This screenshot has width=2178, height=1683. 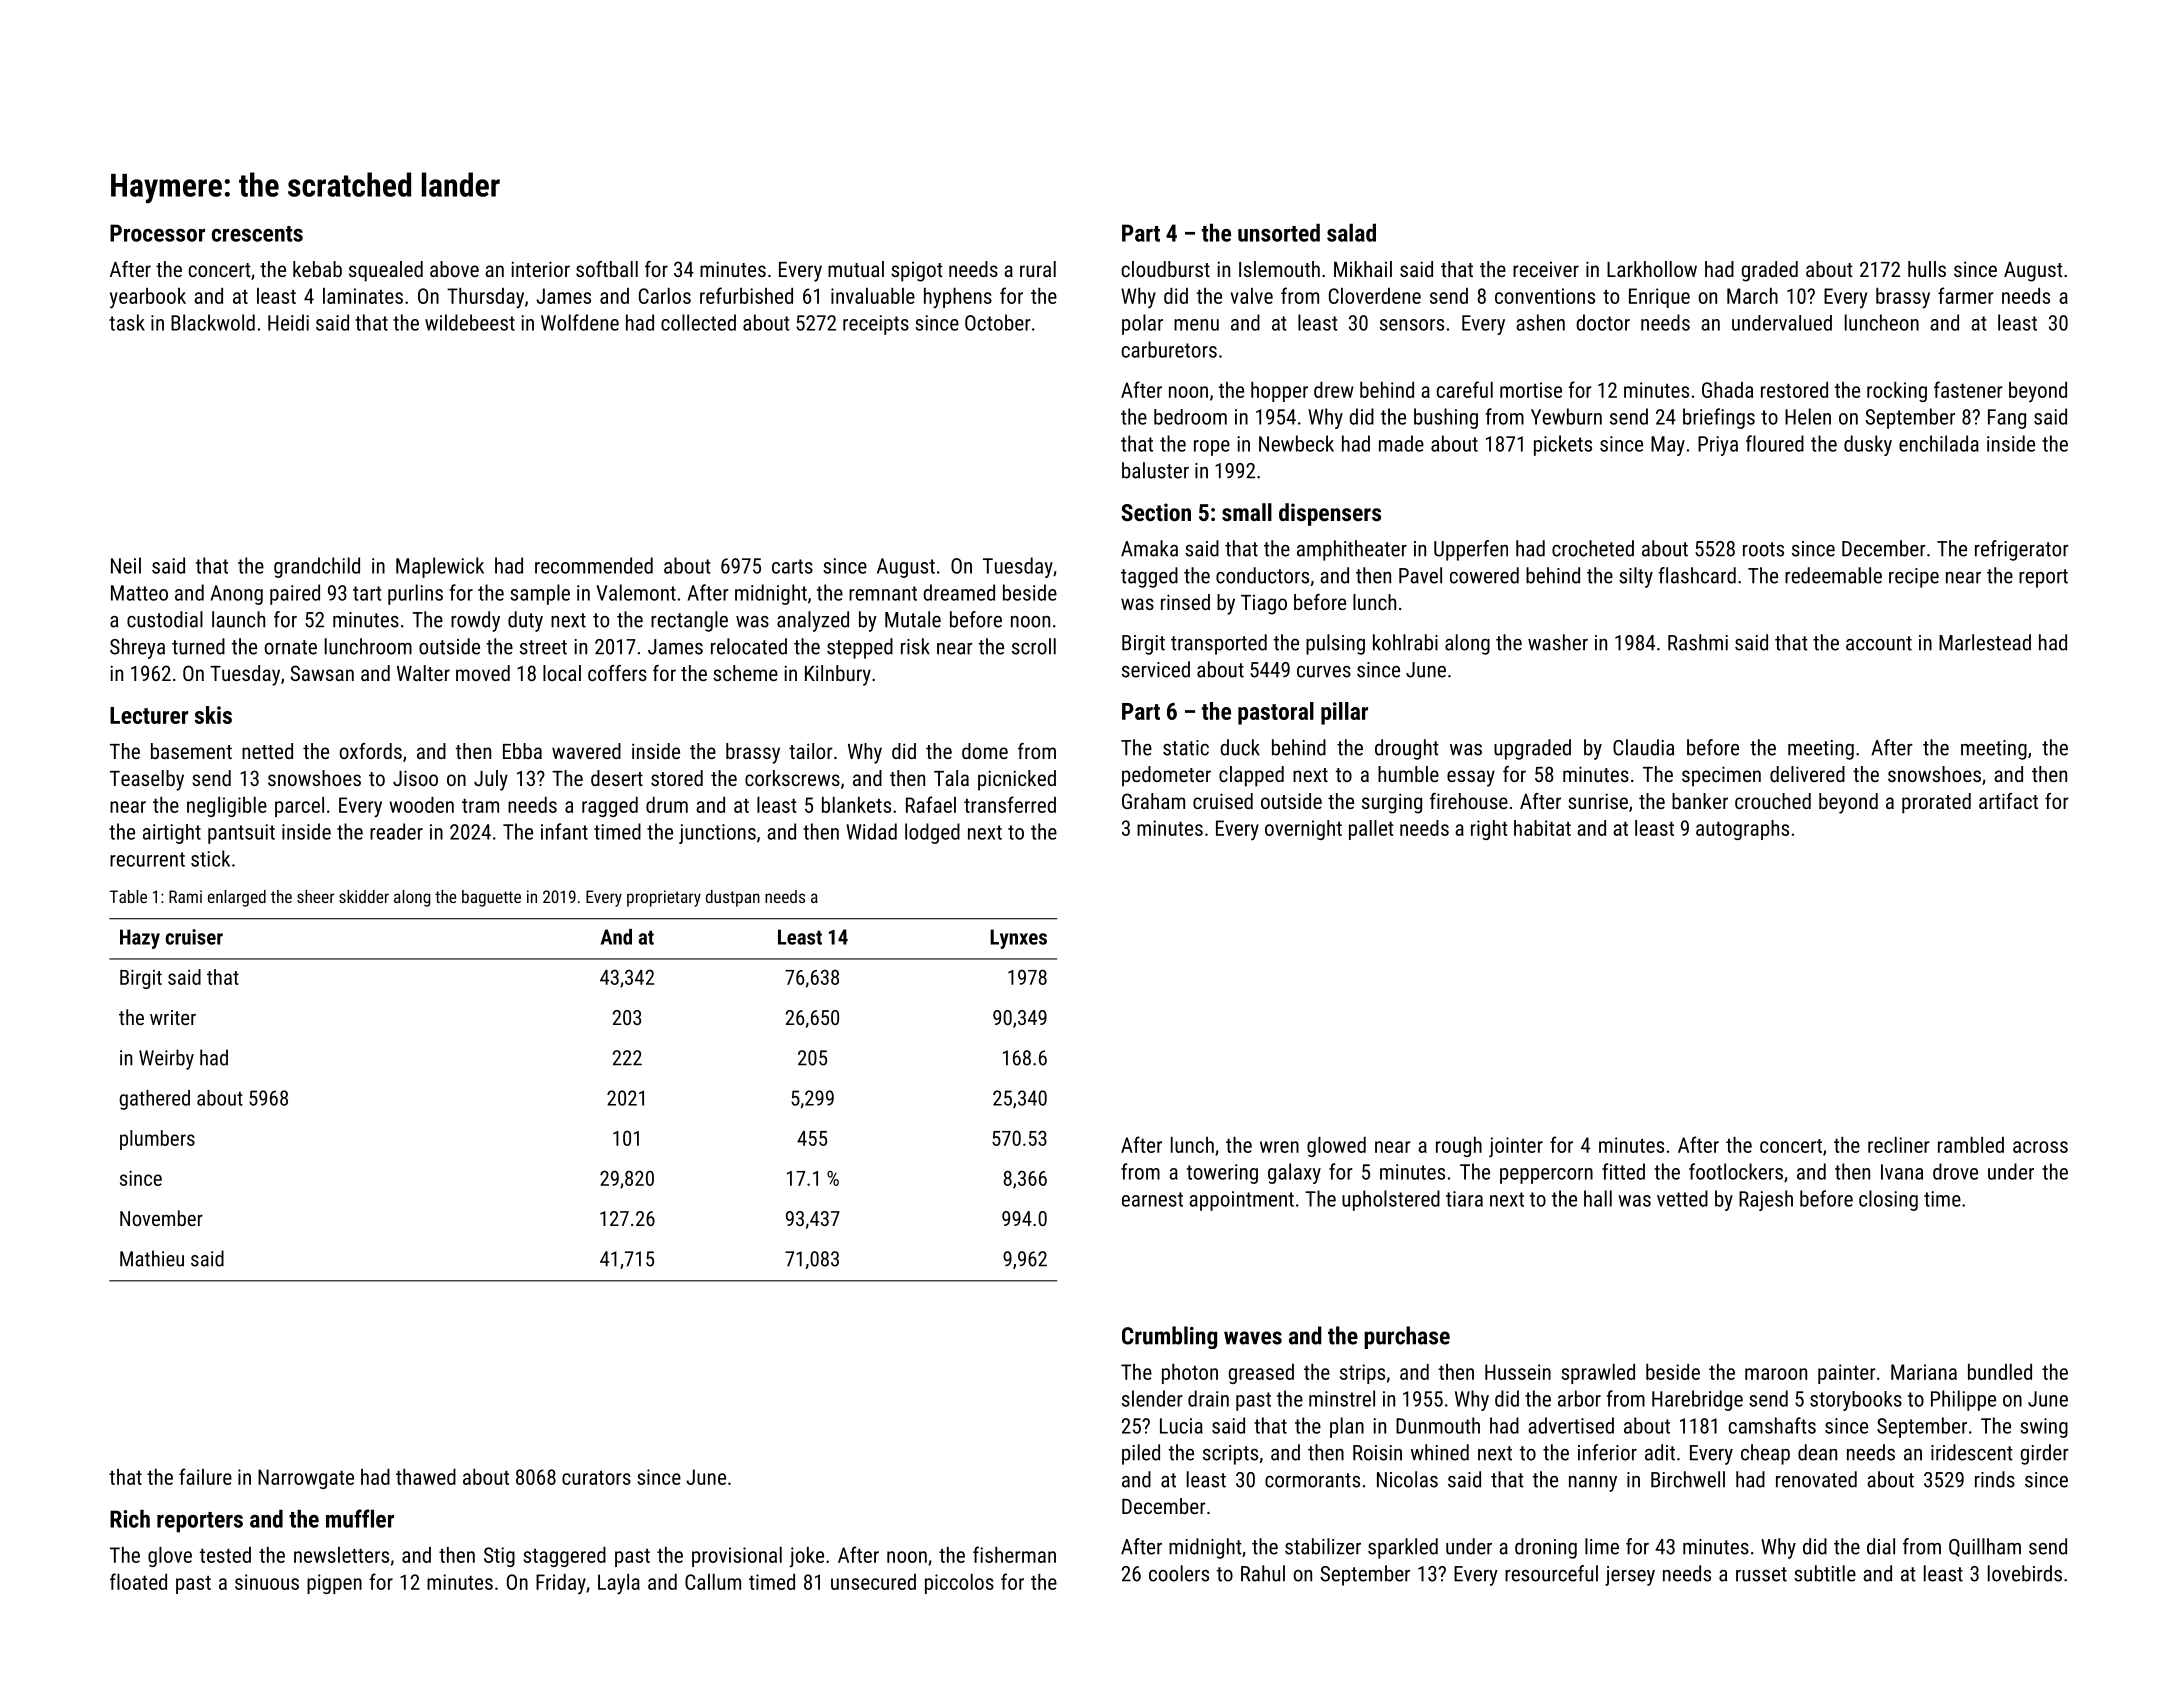 What do you see at coordinates (2008, 801) in the screenshot?
I see `artifact` at bounding box center [2008, 801].
